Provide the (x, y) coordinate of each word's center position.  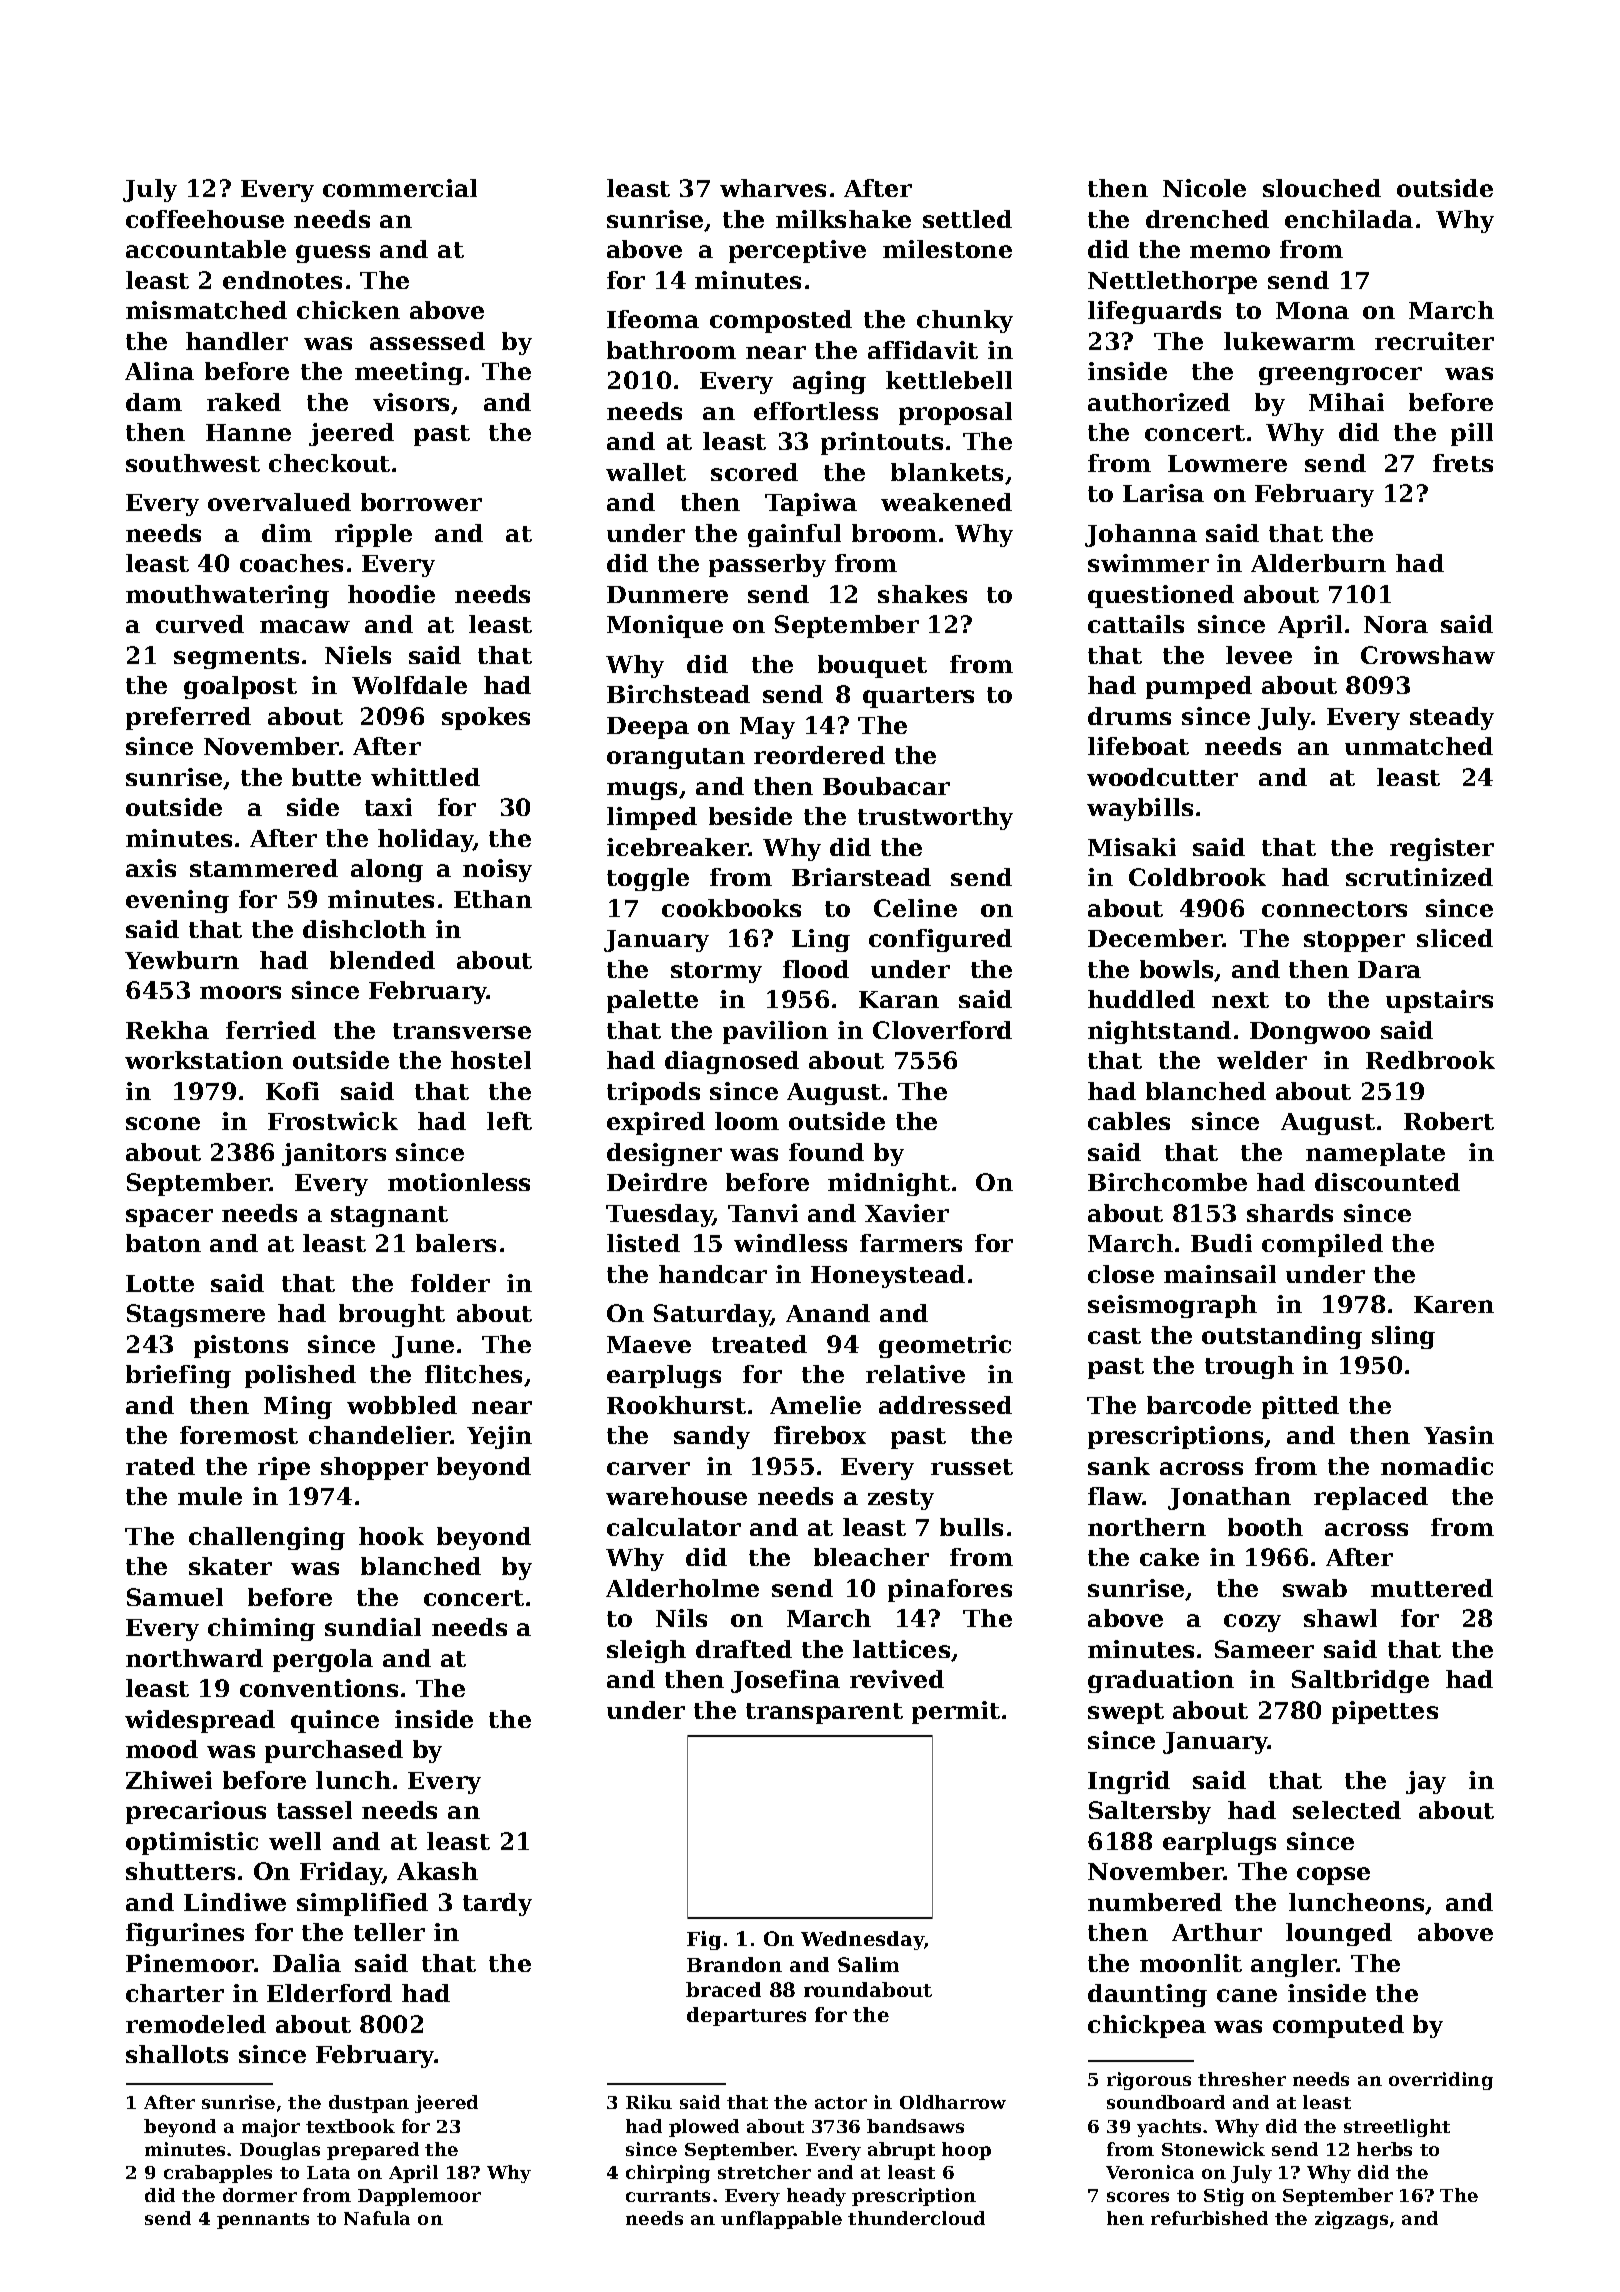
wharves (773, 188)
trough (1249, 1367)
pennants (263, 2221)
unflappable (781, 2220)
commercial (400, 188)
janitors (334, 1154)
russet (972, 1467)
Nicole (1204, 188)
